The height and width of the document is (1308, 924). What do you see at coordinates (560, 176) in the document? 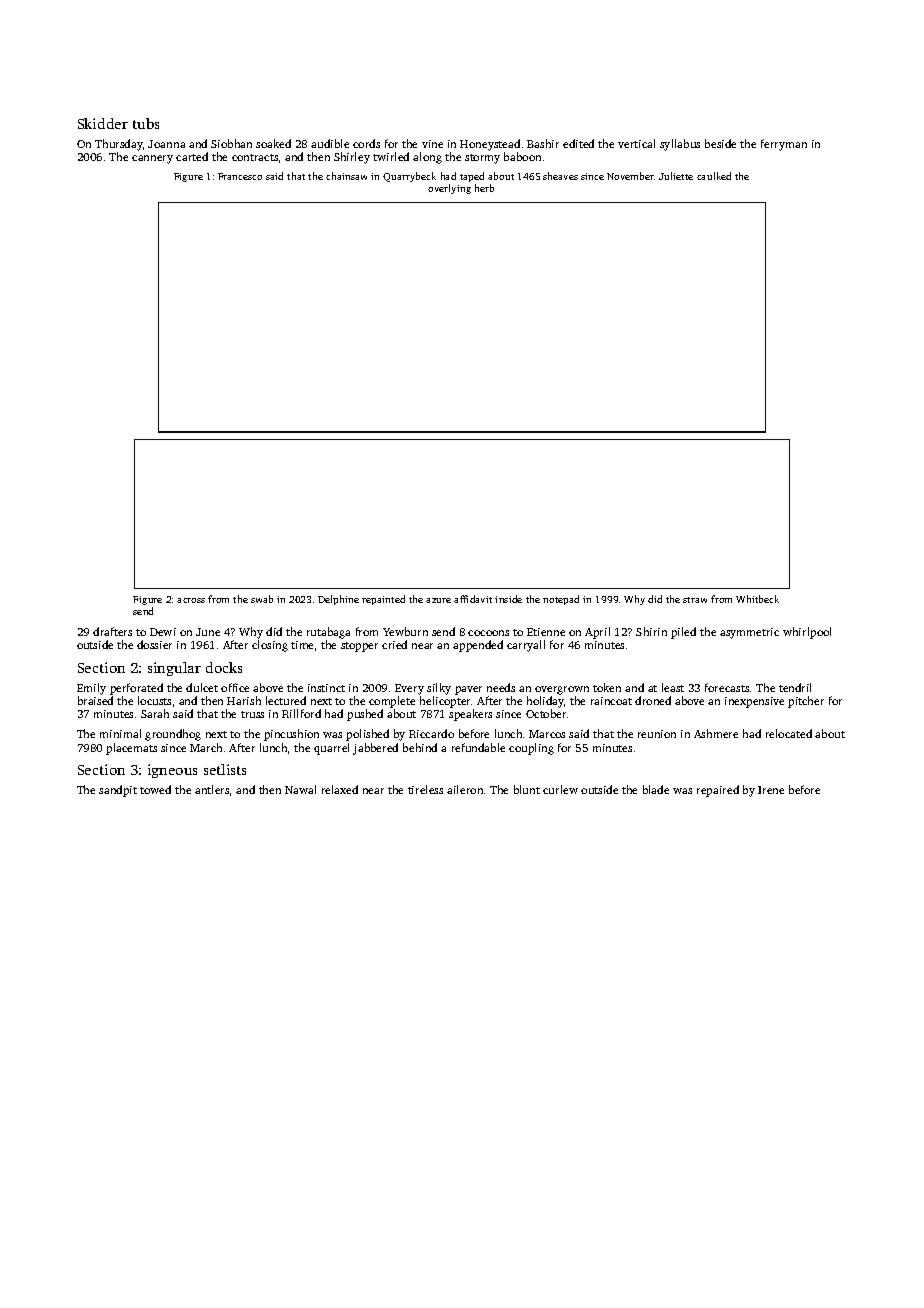
I see `sheaves` at bounding box center [560, 176].
